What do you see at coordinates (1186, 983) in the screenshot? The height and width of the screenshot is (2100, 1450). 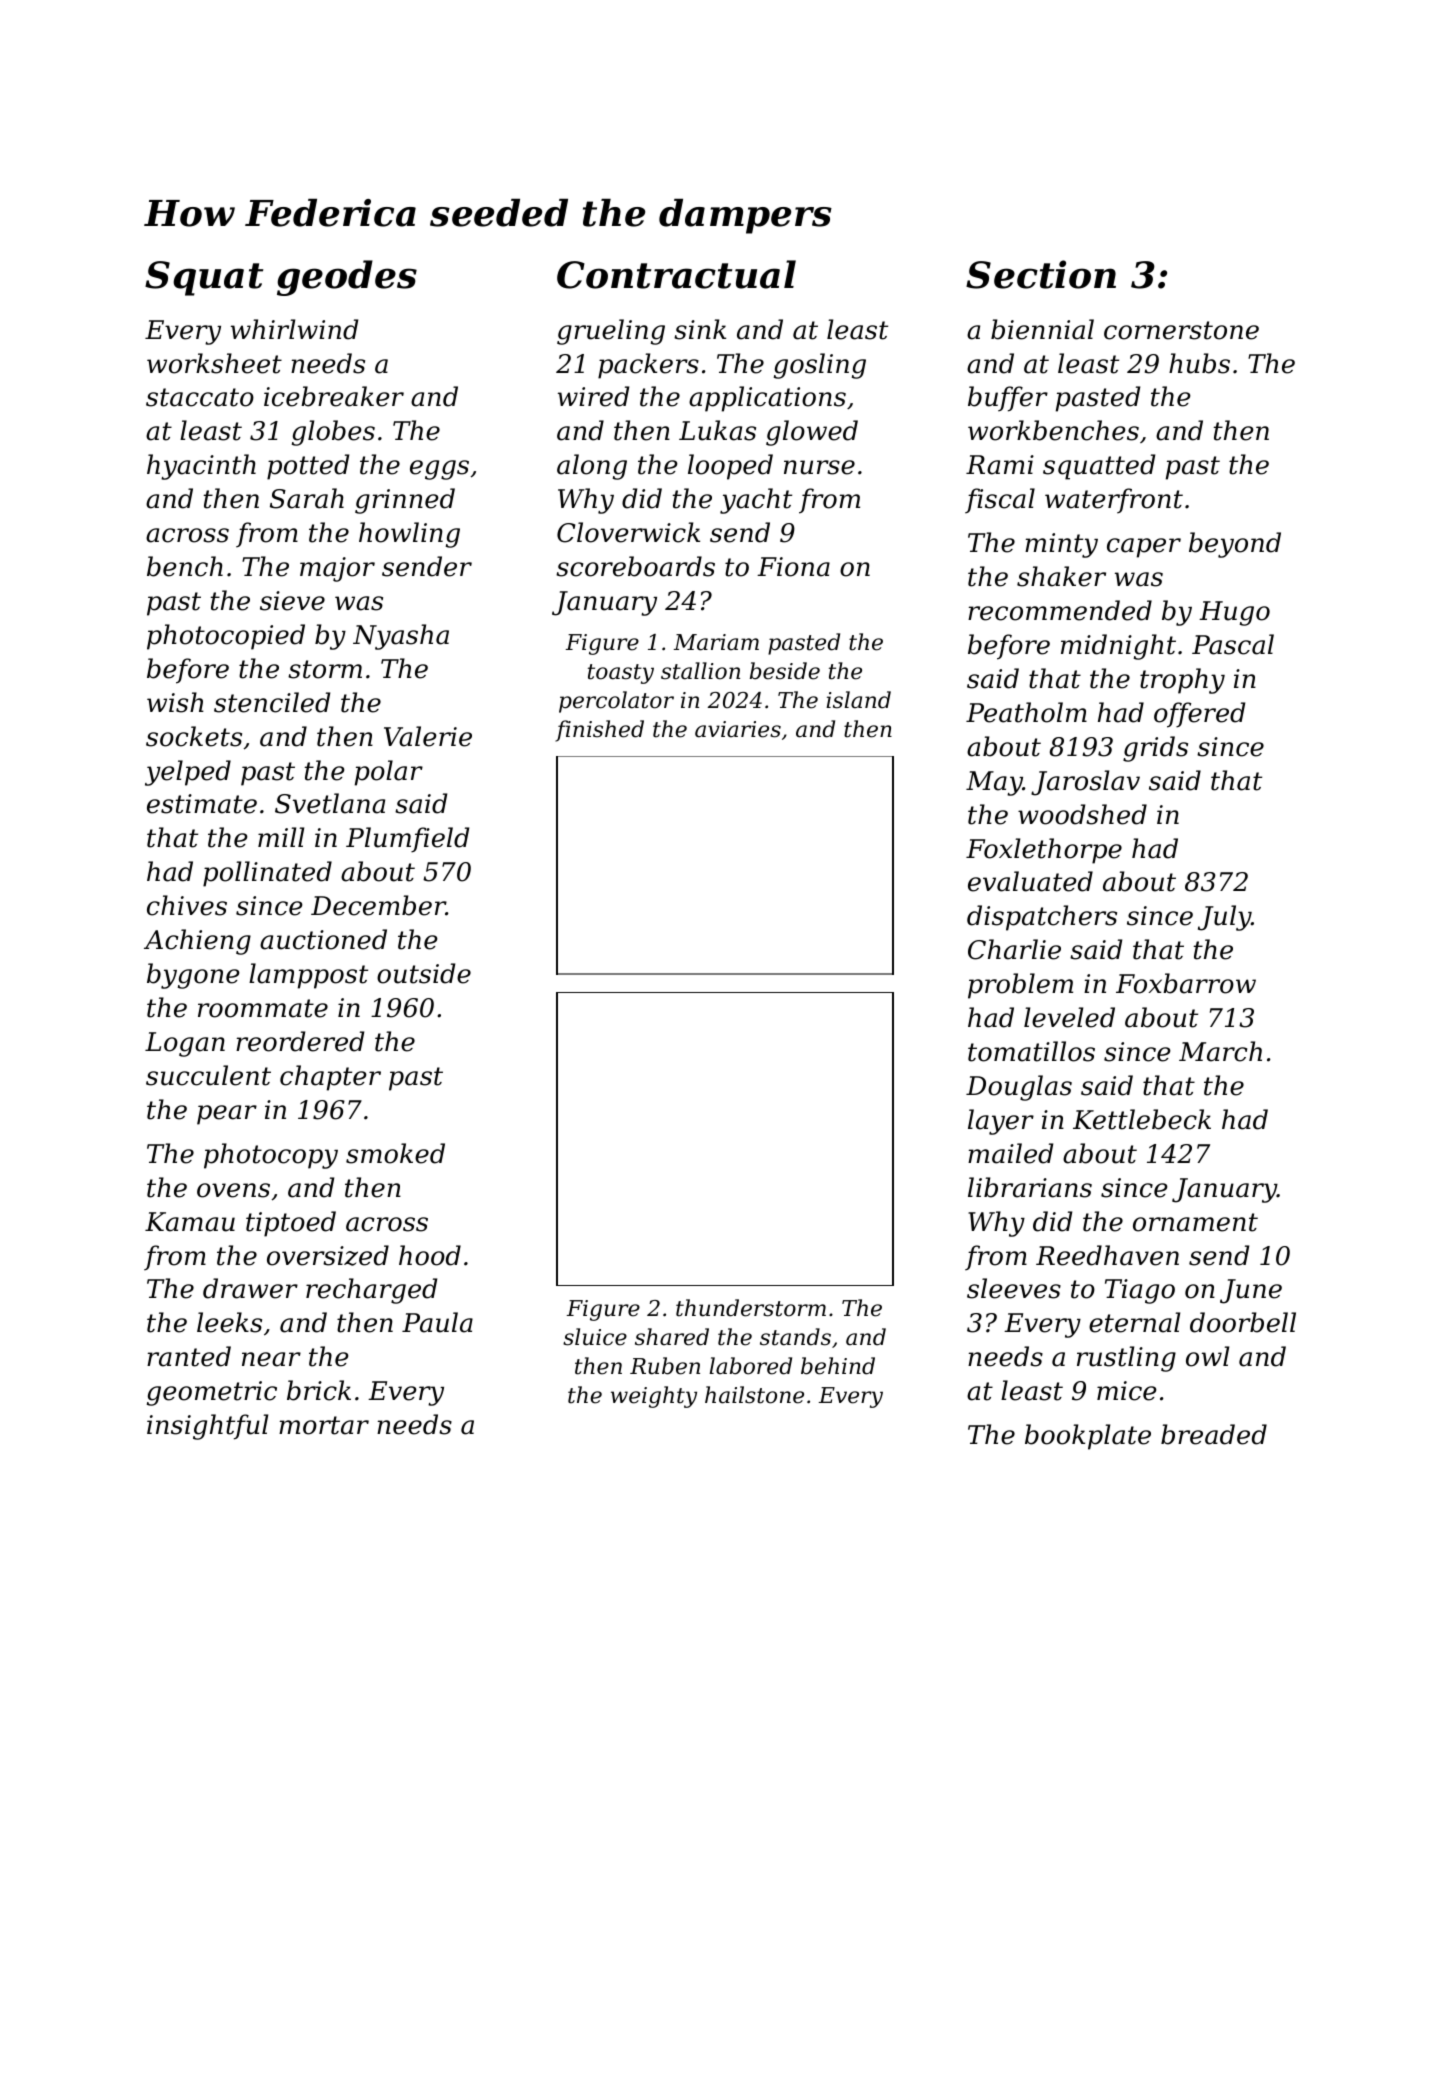 I see `Foxbarrow` at bounding box center [1186, 983].
